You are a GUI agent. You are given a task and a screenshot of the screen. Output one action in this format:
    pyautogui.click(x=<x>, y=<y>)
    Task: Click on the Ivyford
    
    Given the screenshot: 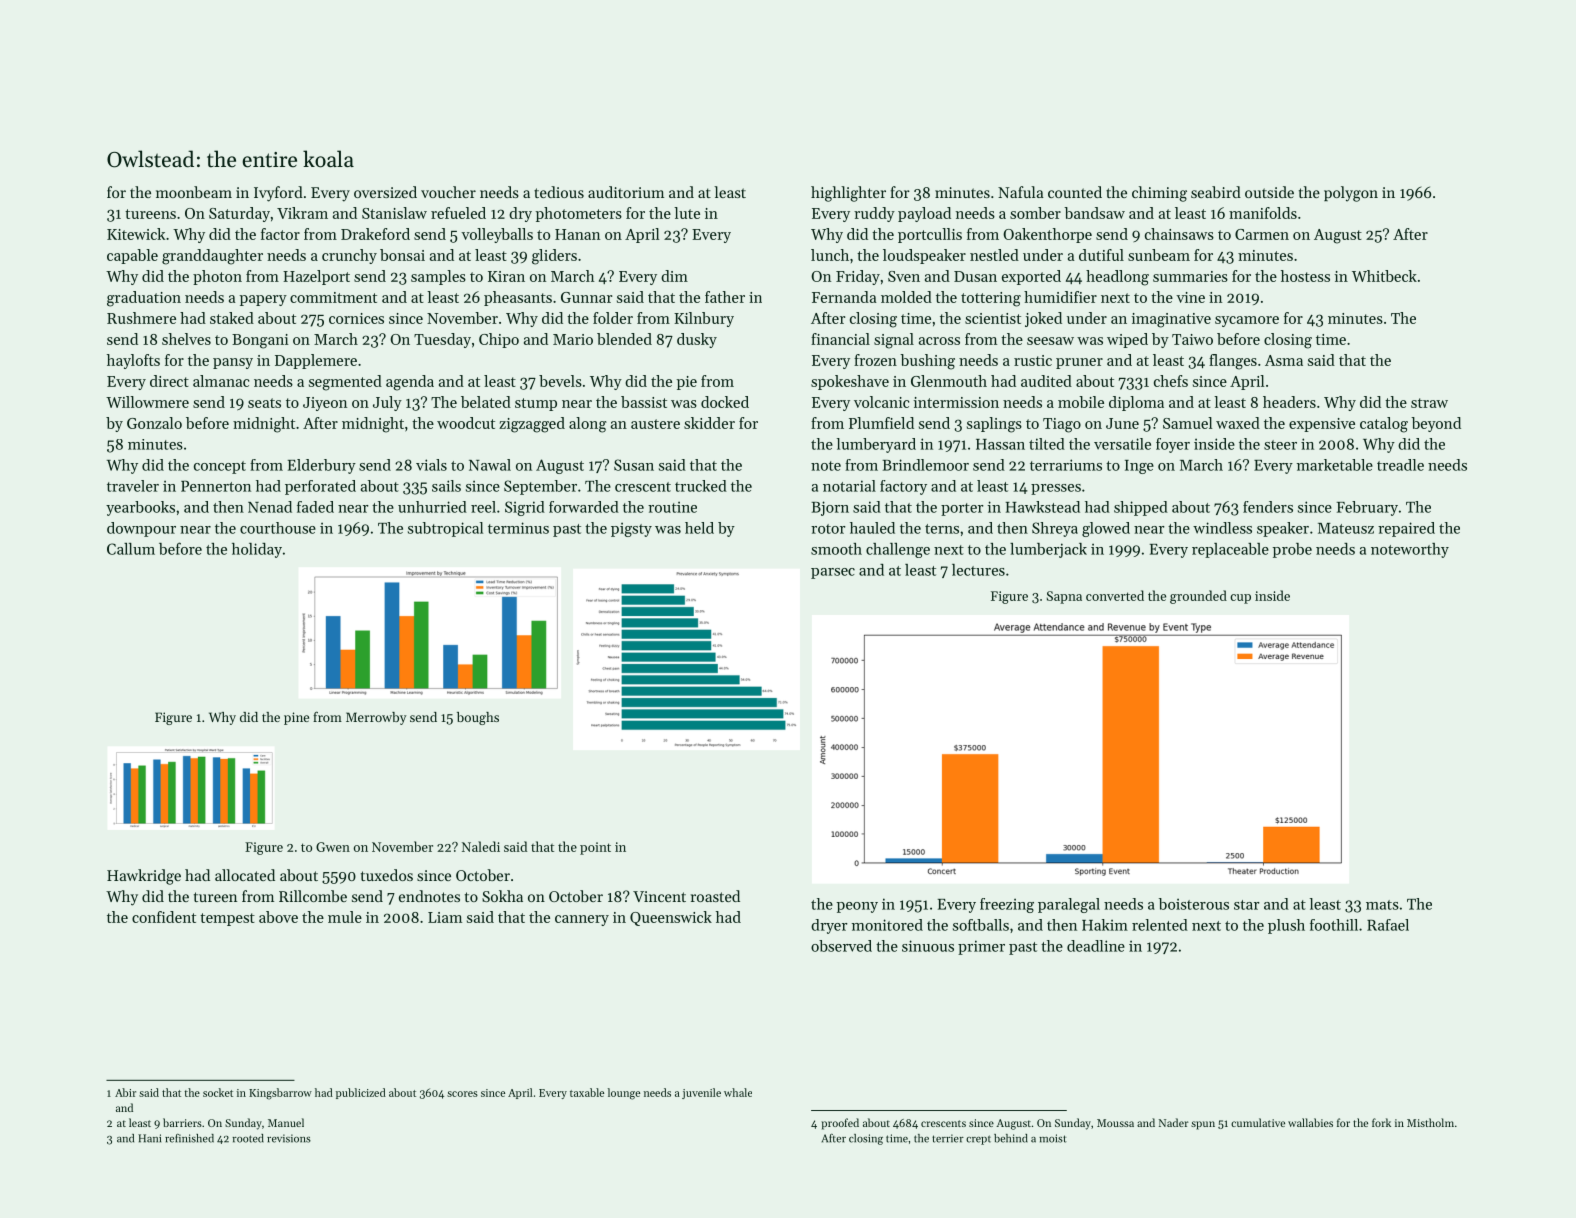 What is the action you would take?
    pyautogui.click(x=278, y=194)
